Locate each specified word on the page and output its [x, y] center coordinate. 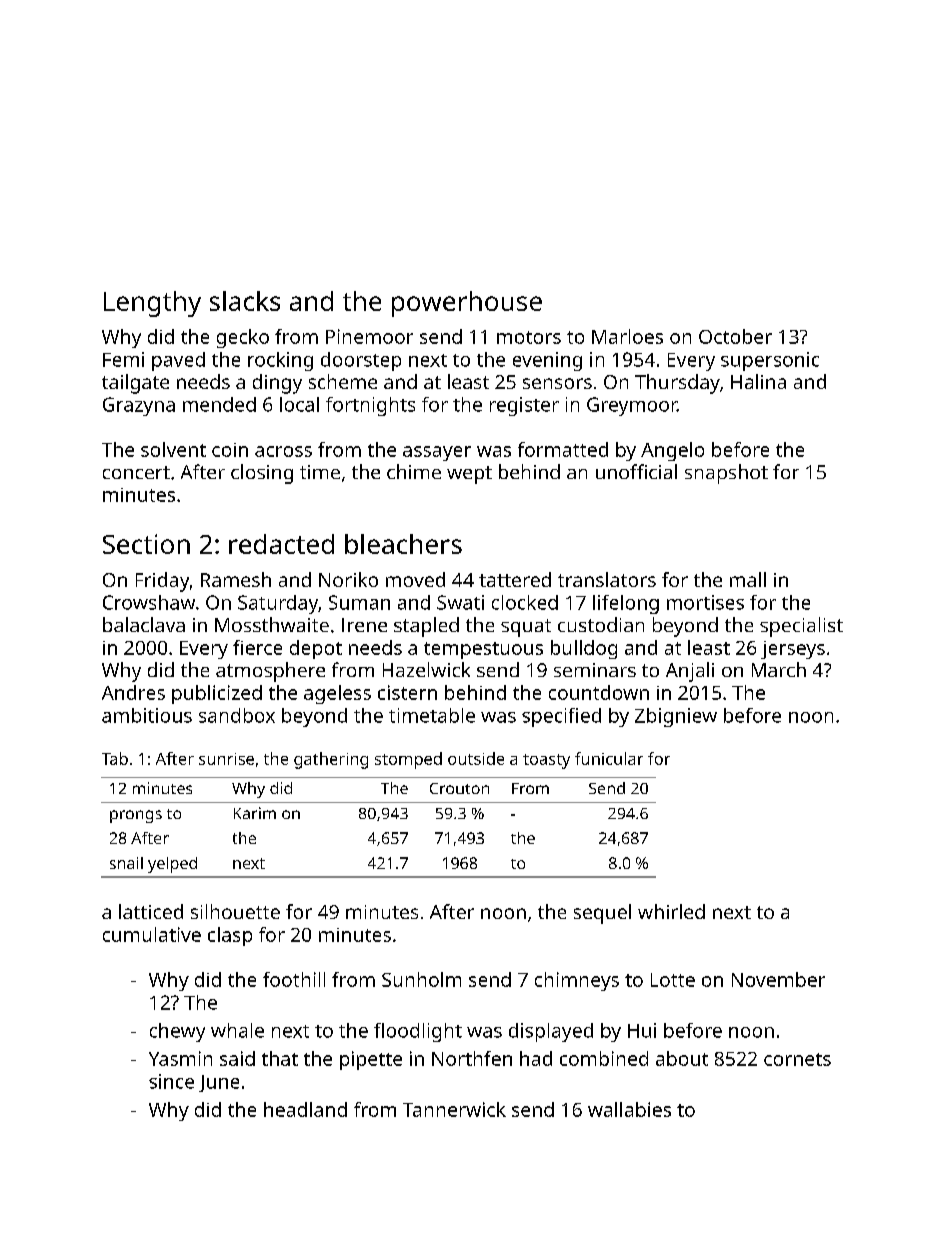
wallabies [629, 1109]
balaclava [144, 624]
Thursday [677, 384]
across [283, 451]
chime [414, 471]
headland [305, 1109]
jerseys [793, 650]
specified [561, 717]
